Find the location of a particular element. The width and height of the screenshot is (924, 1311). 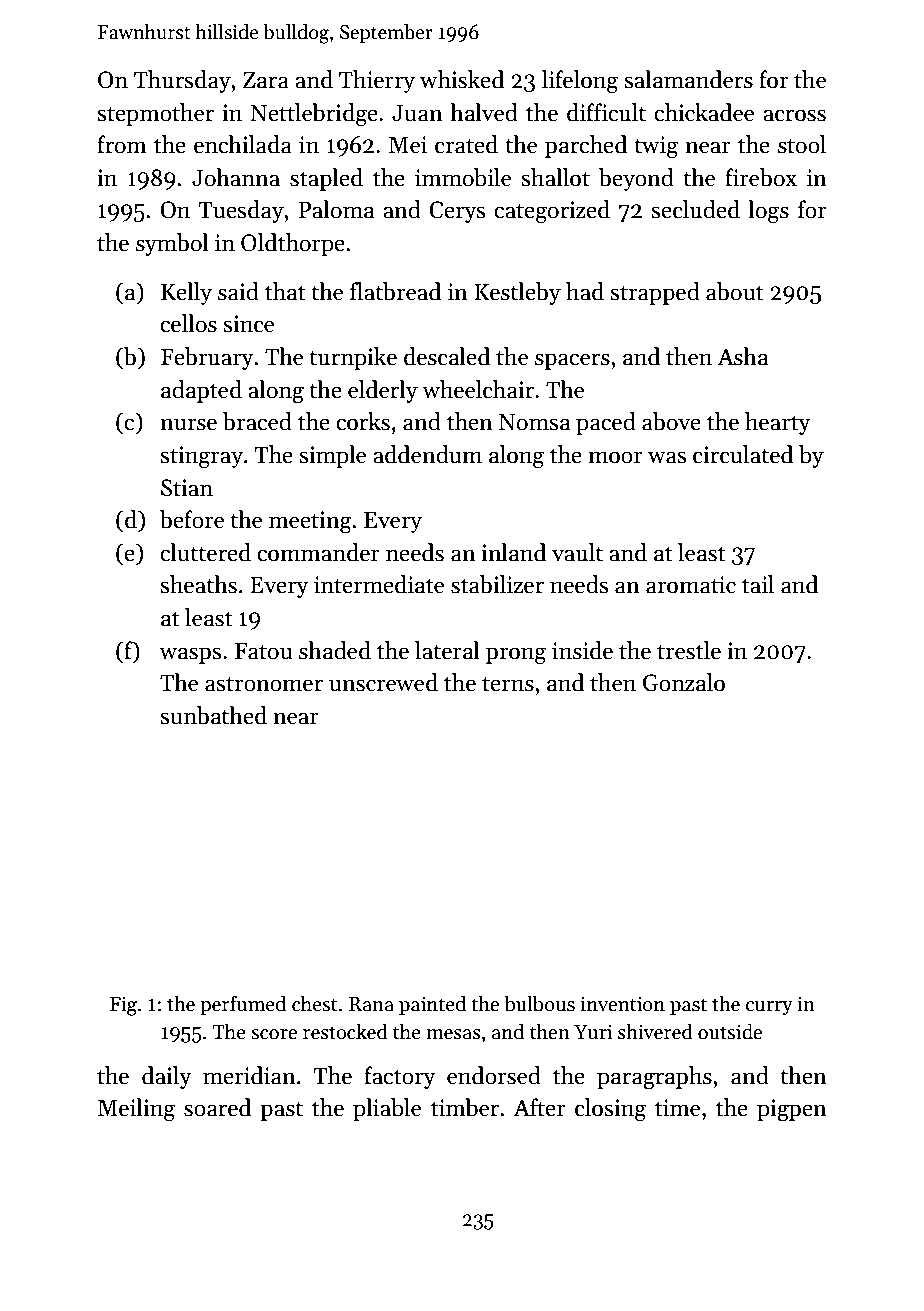

intermediate is located at coordinates (379, 584).
